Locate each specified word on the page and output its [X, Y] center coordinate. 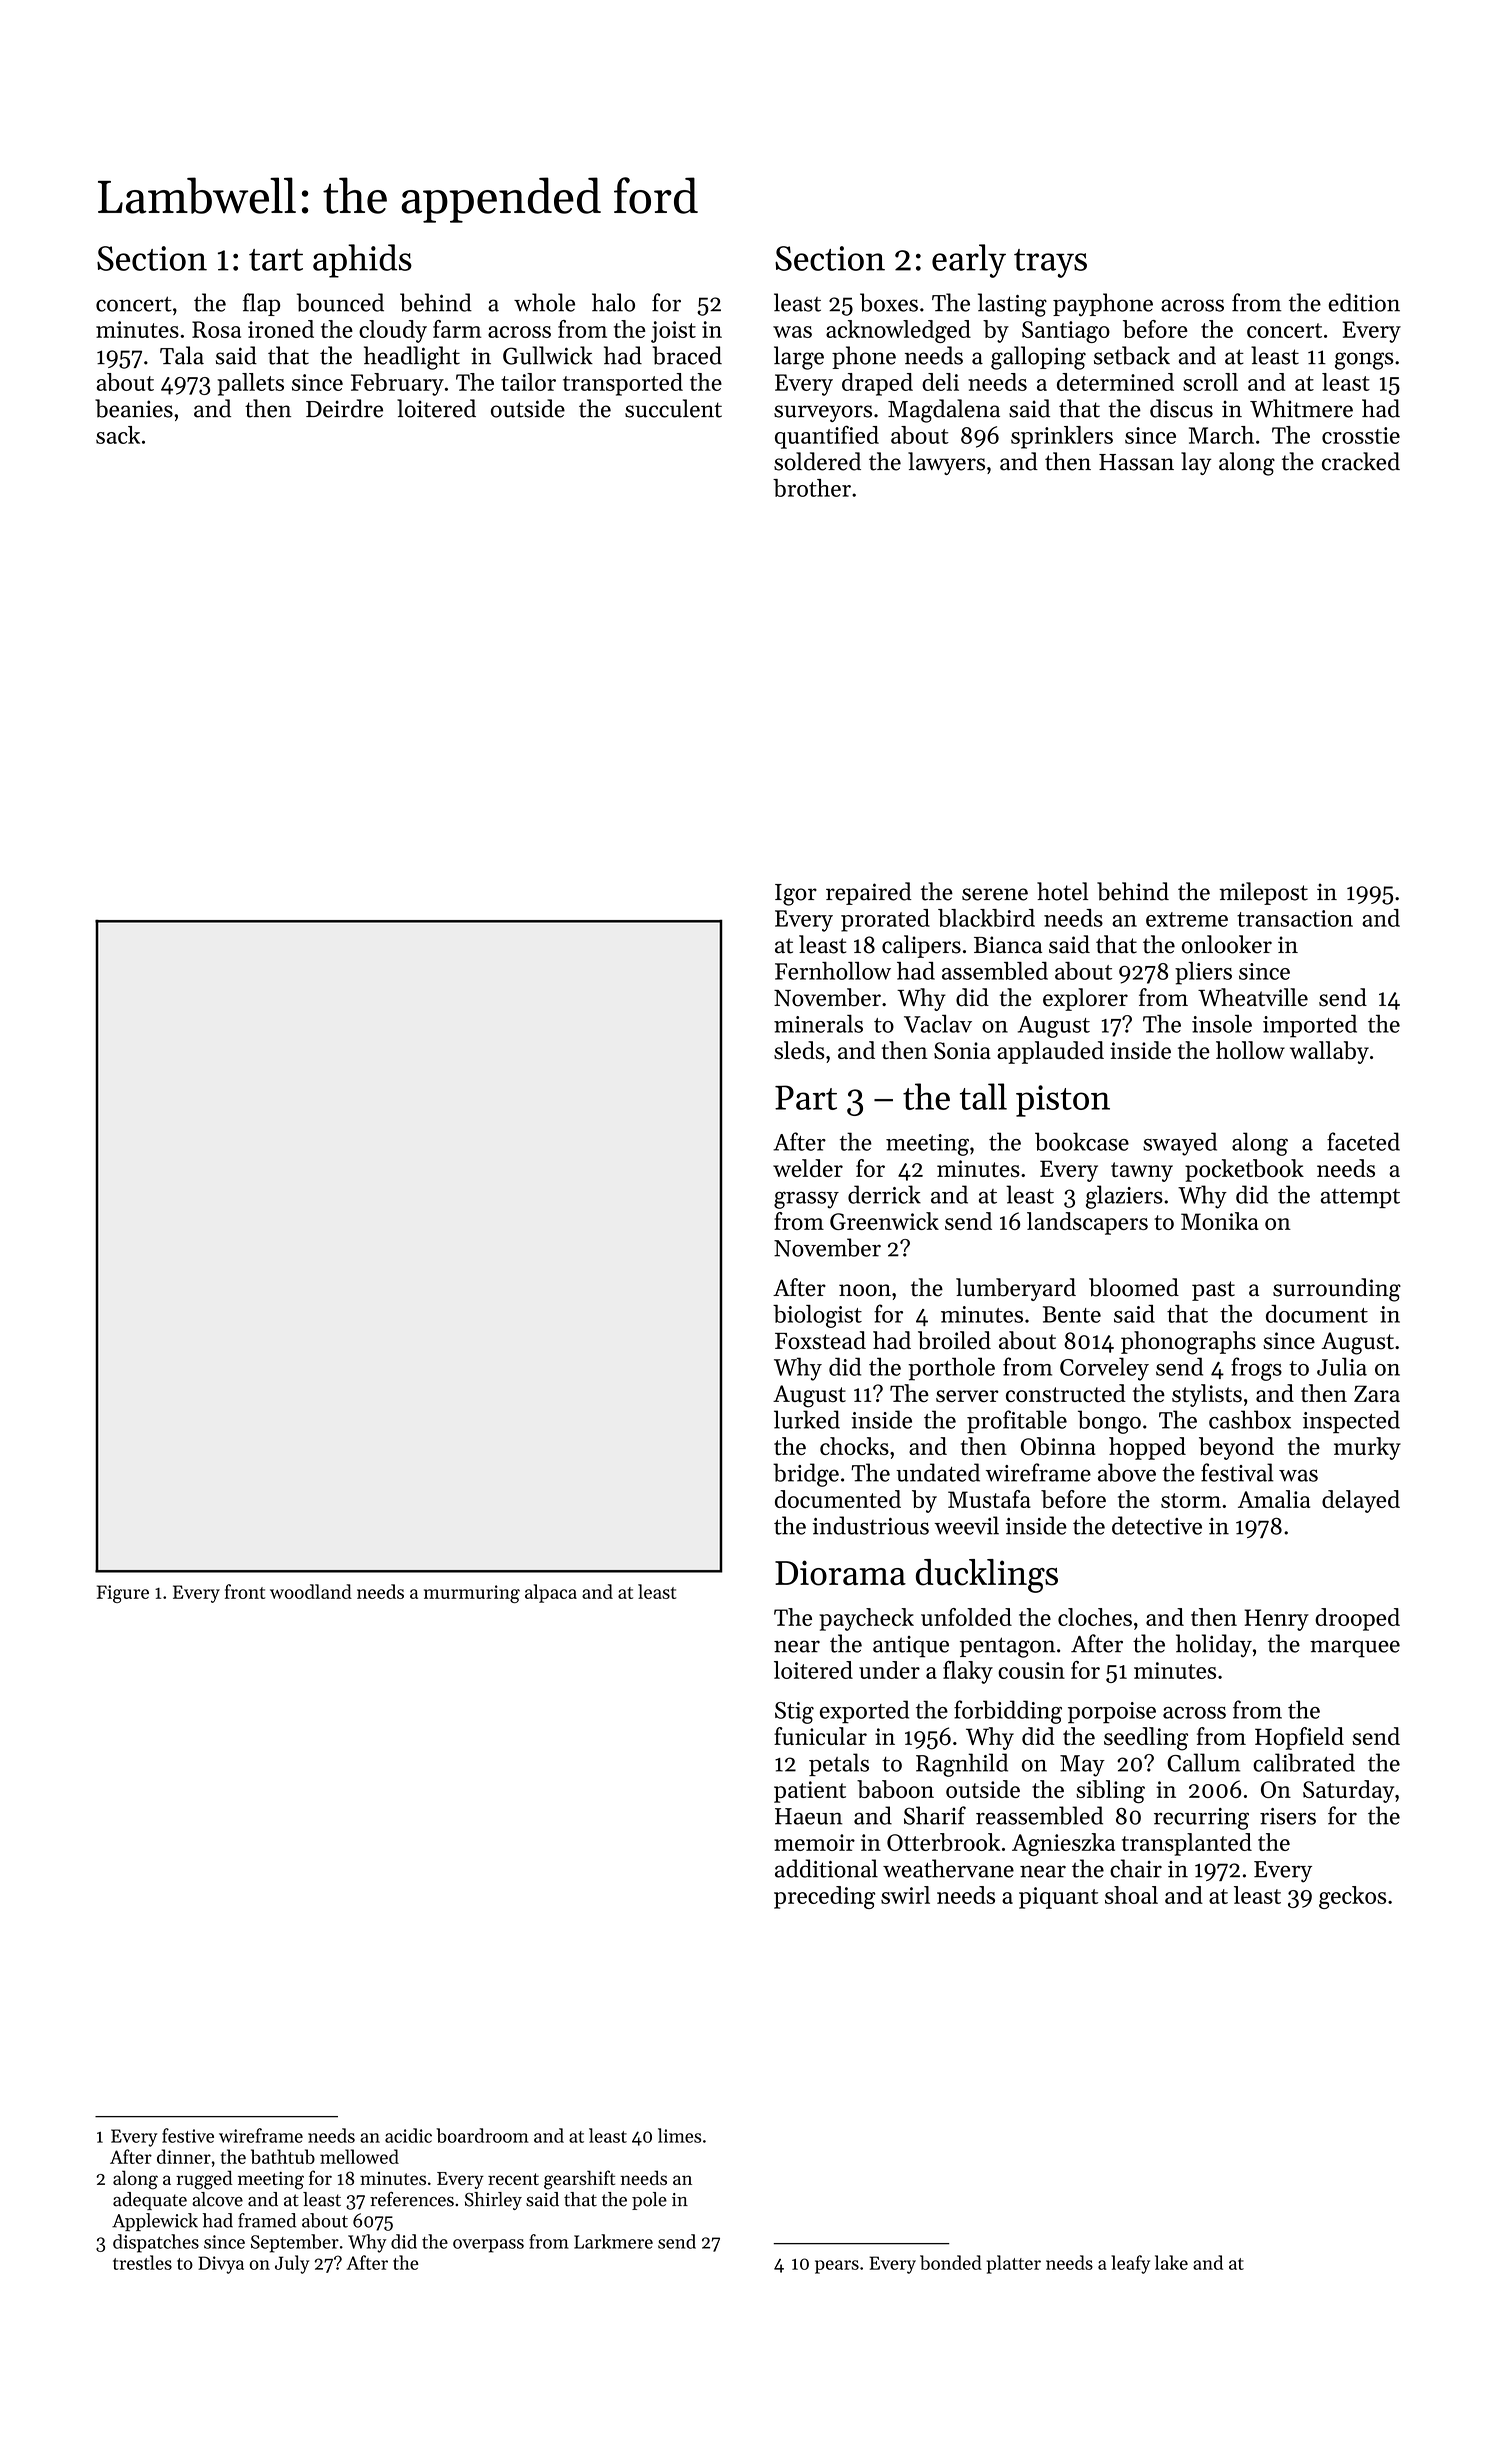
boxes [889, 302]
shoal [1131, 1895]
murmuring [472, 1594]
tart [276, 260]
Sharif [935, 1815]
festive [188, 2135]
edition [1364, 302]
